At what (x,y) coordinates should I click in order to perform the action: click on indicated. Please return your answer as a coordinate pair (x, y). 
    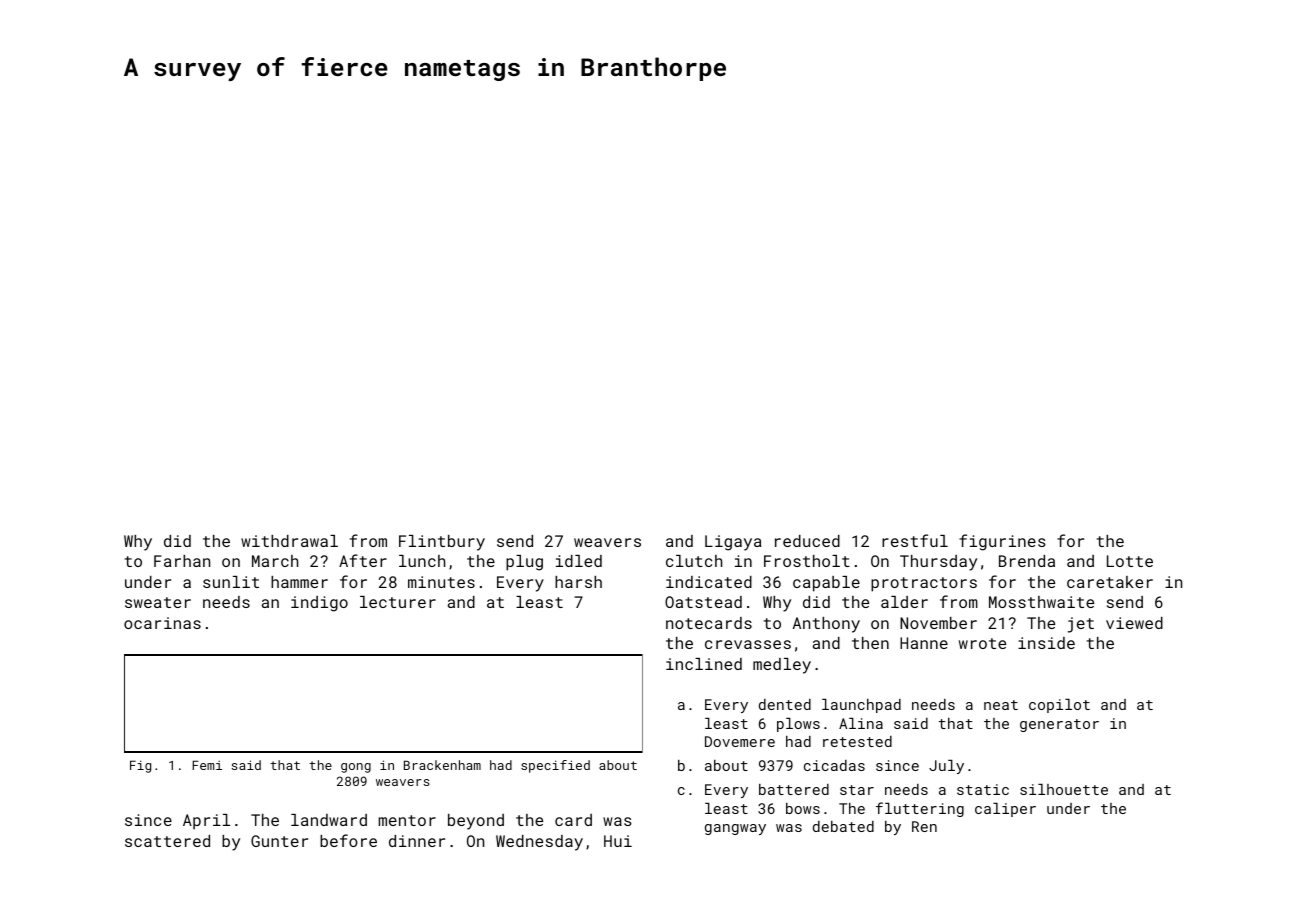
    Looking at the image, I should click on (709, 582).
